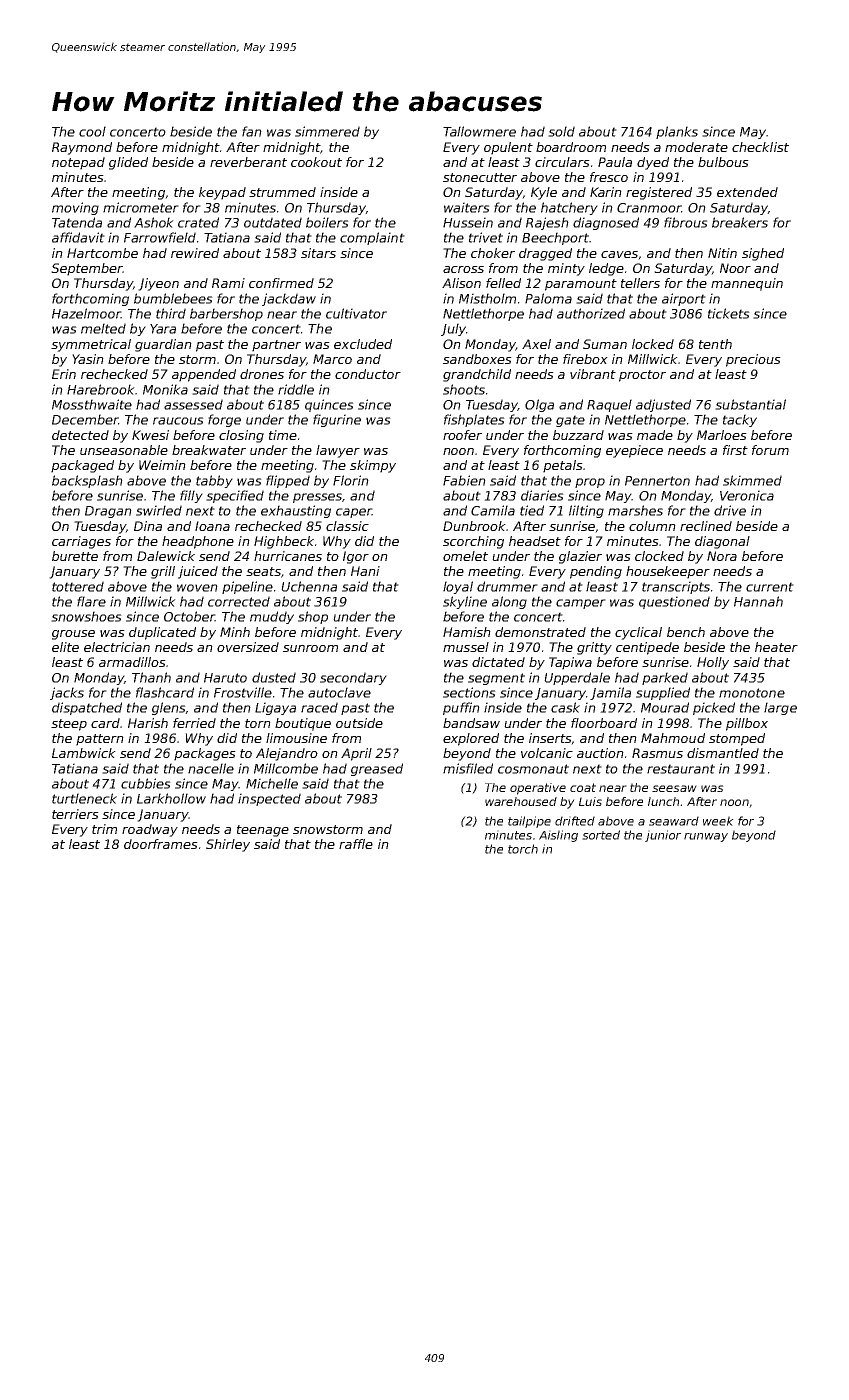 Image resolution: width=849 pixels, height=1400 pixels. What do you see at coordinates (222, 193) in the screenshot?
I see `keypad` at bounding box center [222, 193].
